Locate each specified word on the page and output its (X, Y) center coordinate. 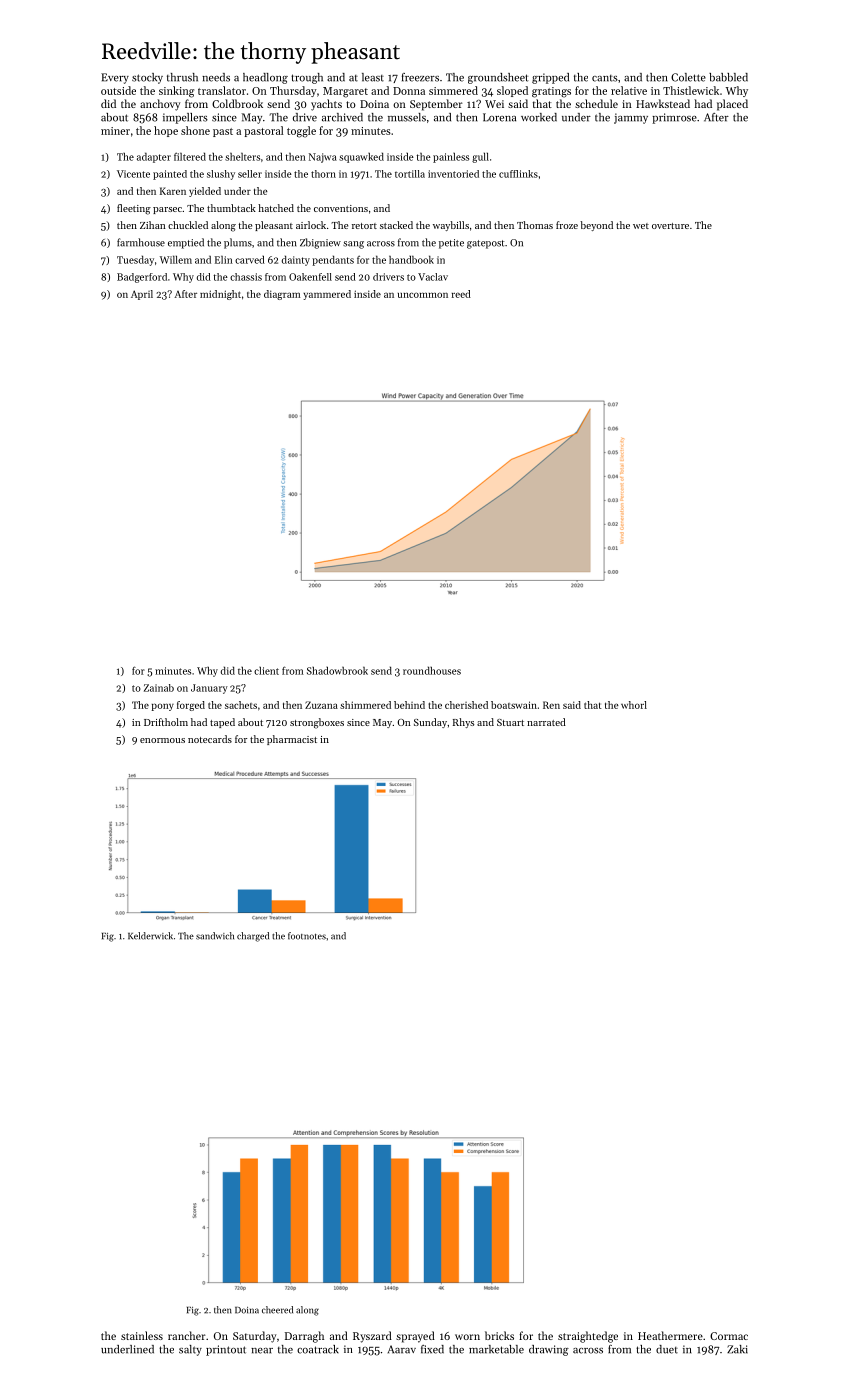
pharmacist (292, 740)
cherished (466, 705)
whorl (634, 705)
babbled (728, 77)
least (373, 77)
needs (216, 77)
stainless (142, 1335)
